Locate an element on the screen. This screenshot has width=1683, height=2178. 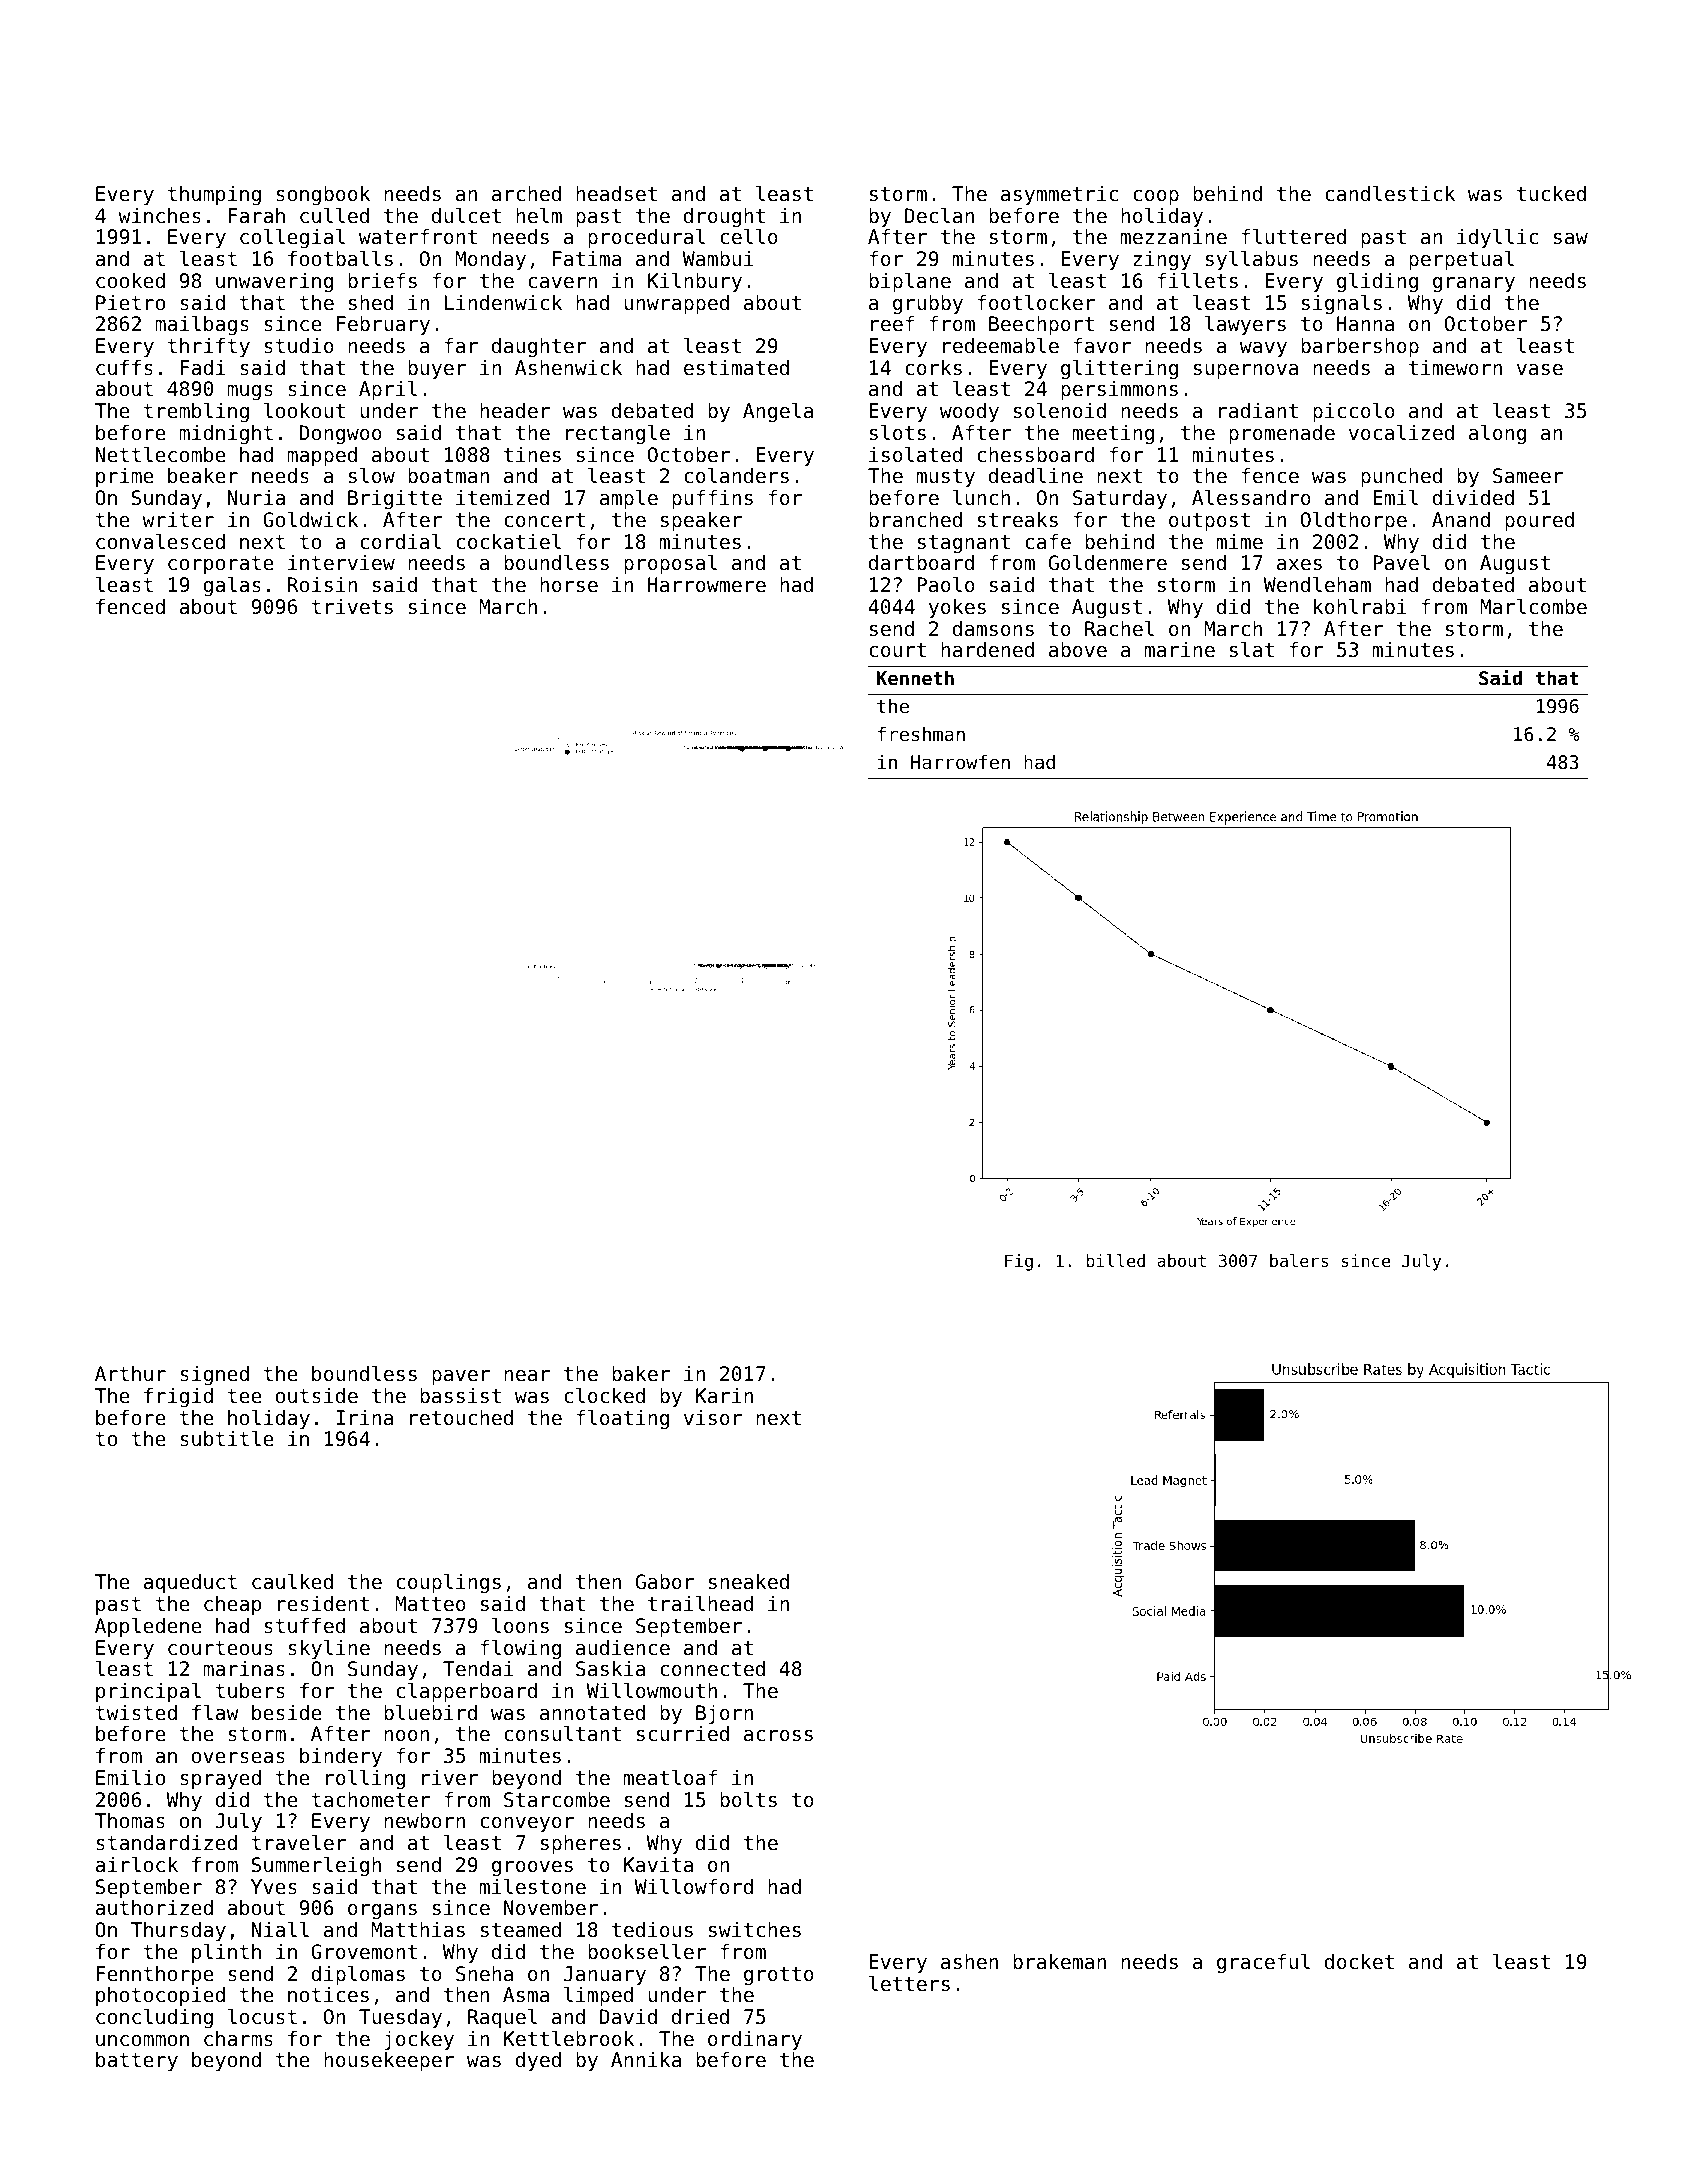
Marlcombe is located at coordinates (1533, 606).
